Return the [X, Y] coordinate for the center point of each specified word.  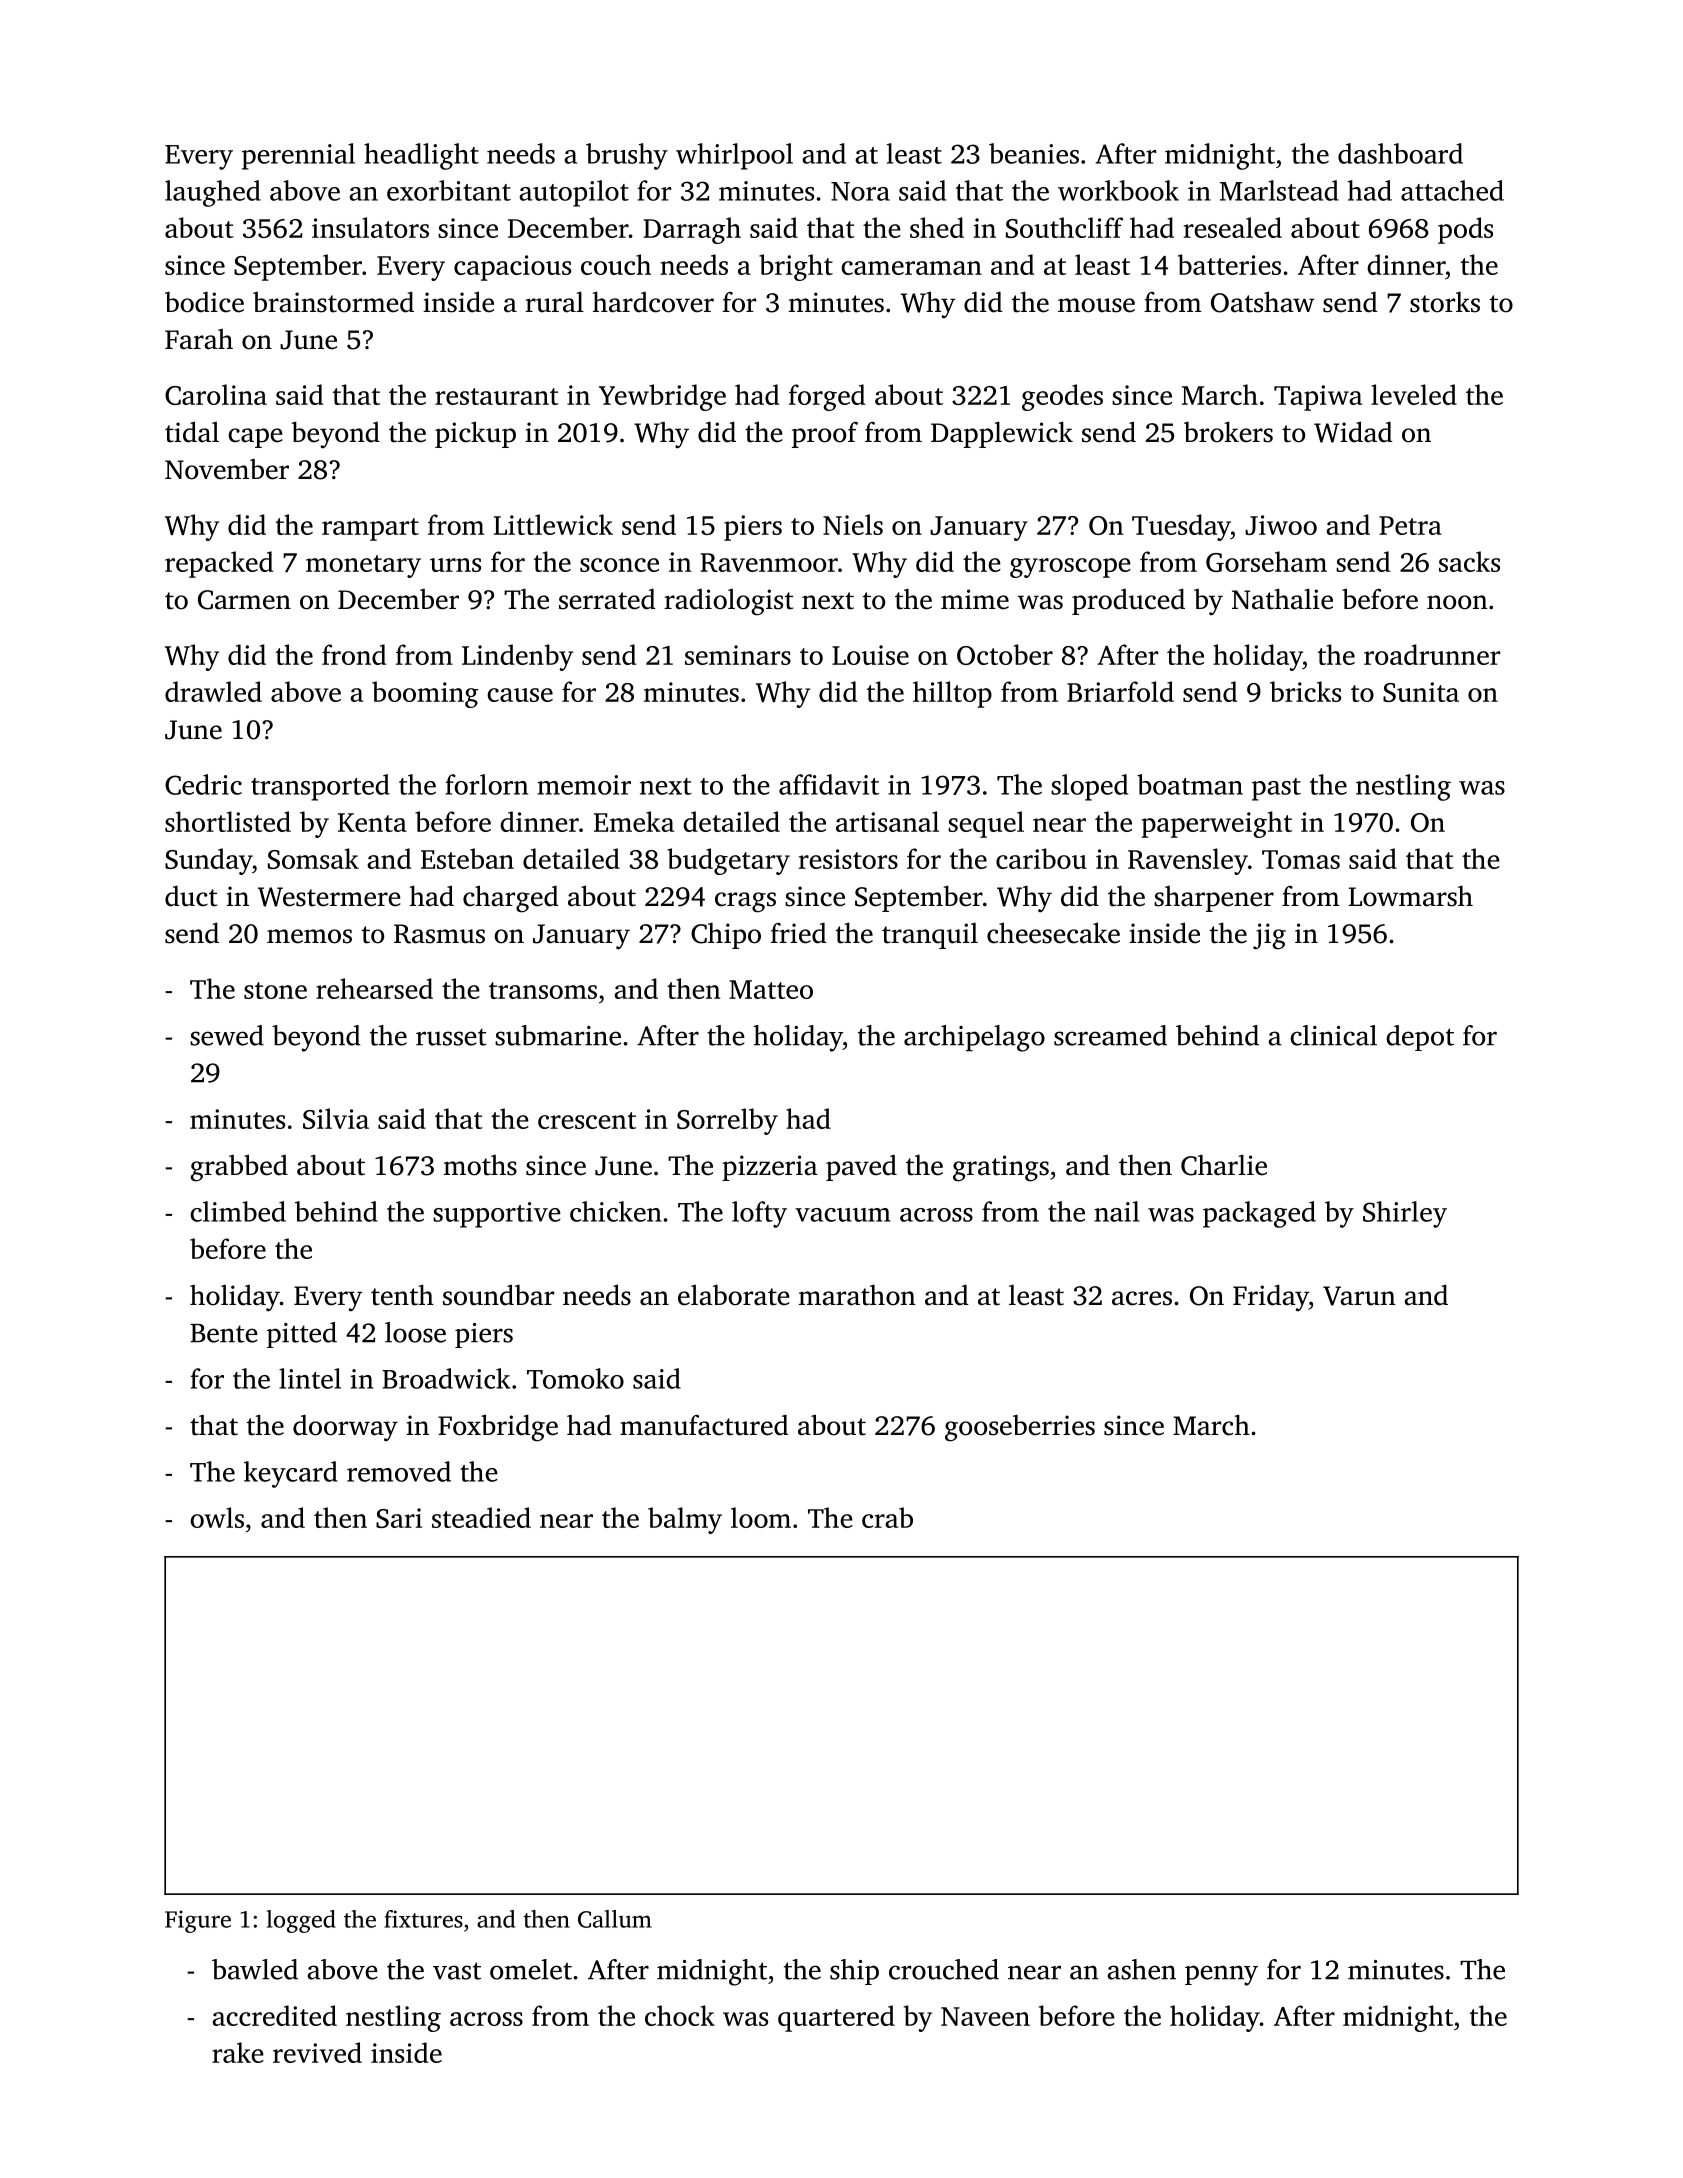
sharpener [1214, 899]
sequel [986, 824]
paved [861, 1168]
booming [425, 694]
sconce [619, 565]
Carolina [216, 394]
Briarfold [1120, 691]
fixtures [423, 1919]
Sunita [1421, 692]
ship [854, 1972]
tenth [402, 1295]
